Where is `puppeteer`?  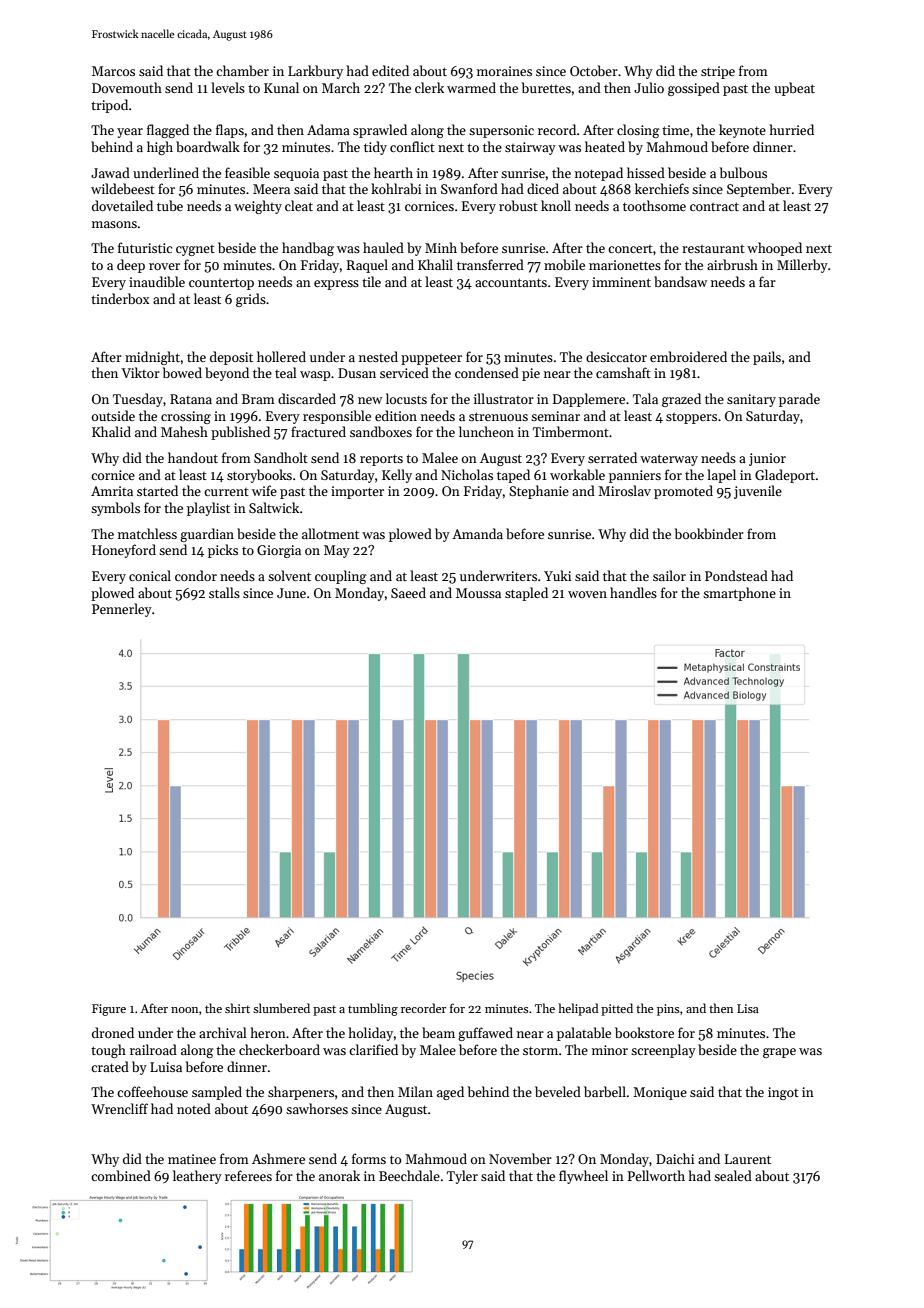 puppeteer is located at coordinates (431, 359).
